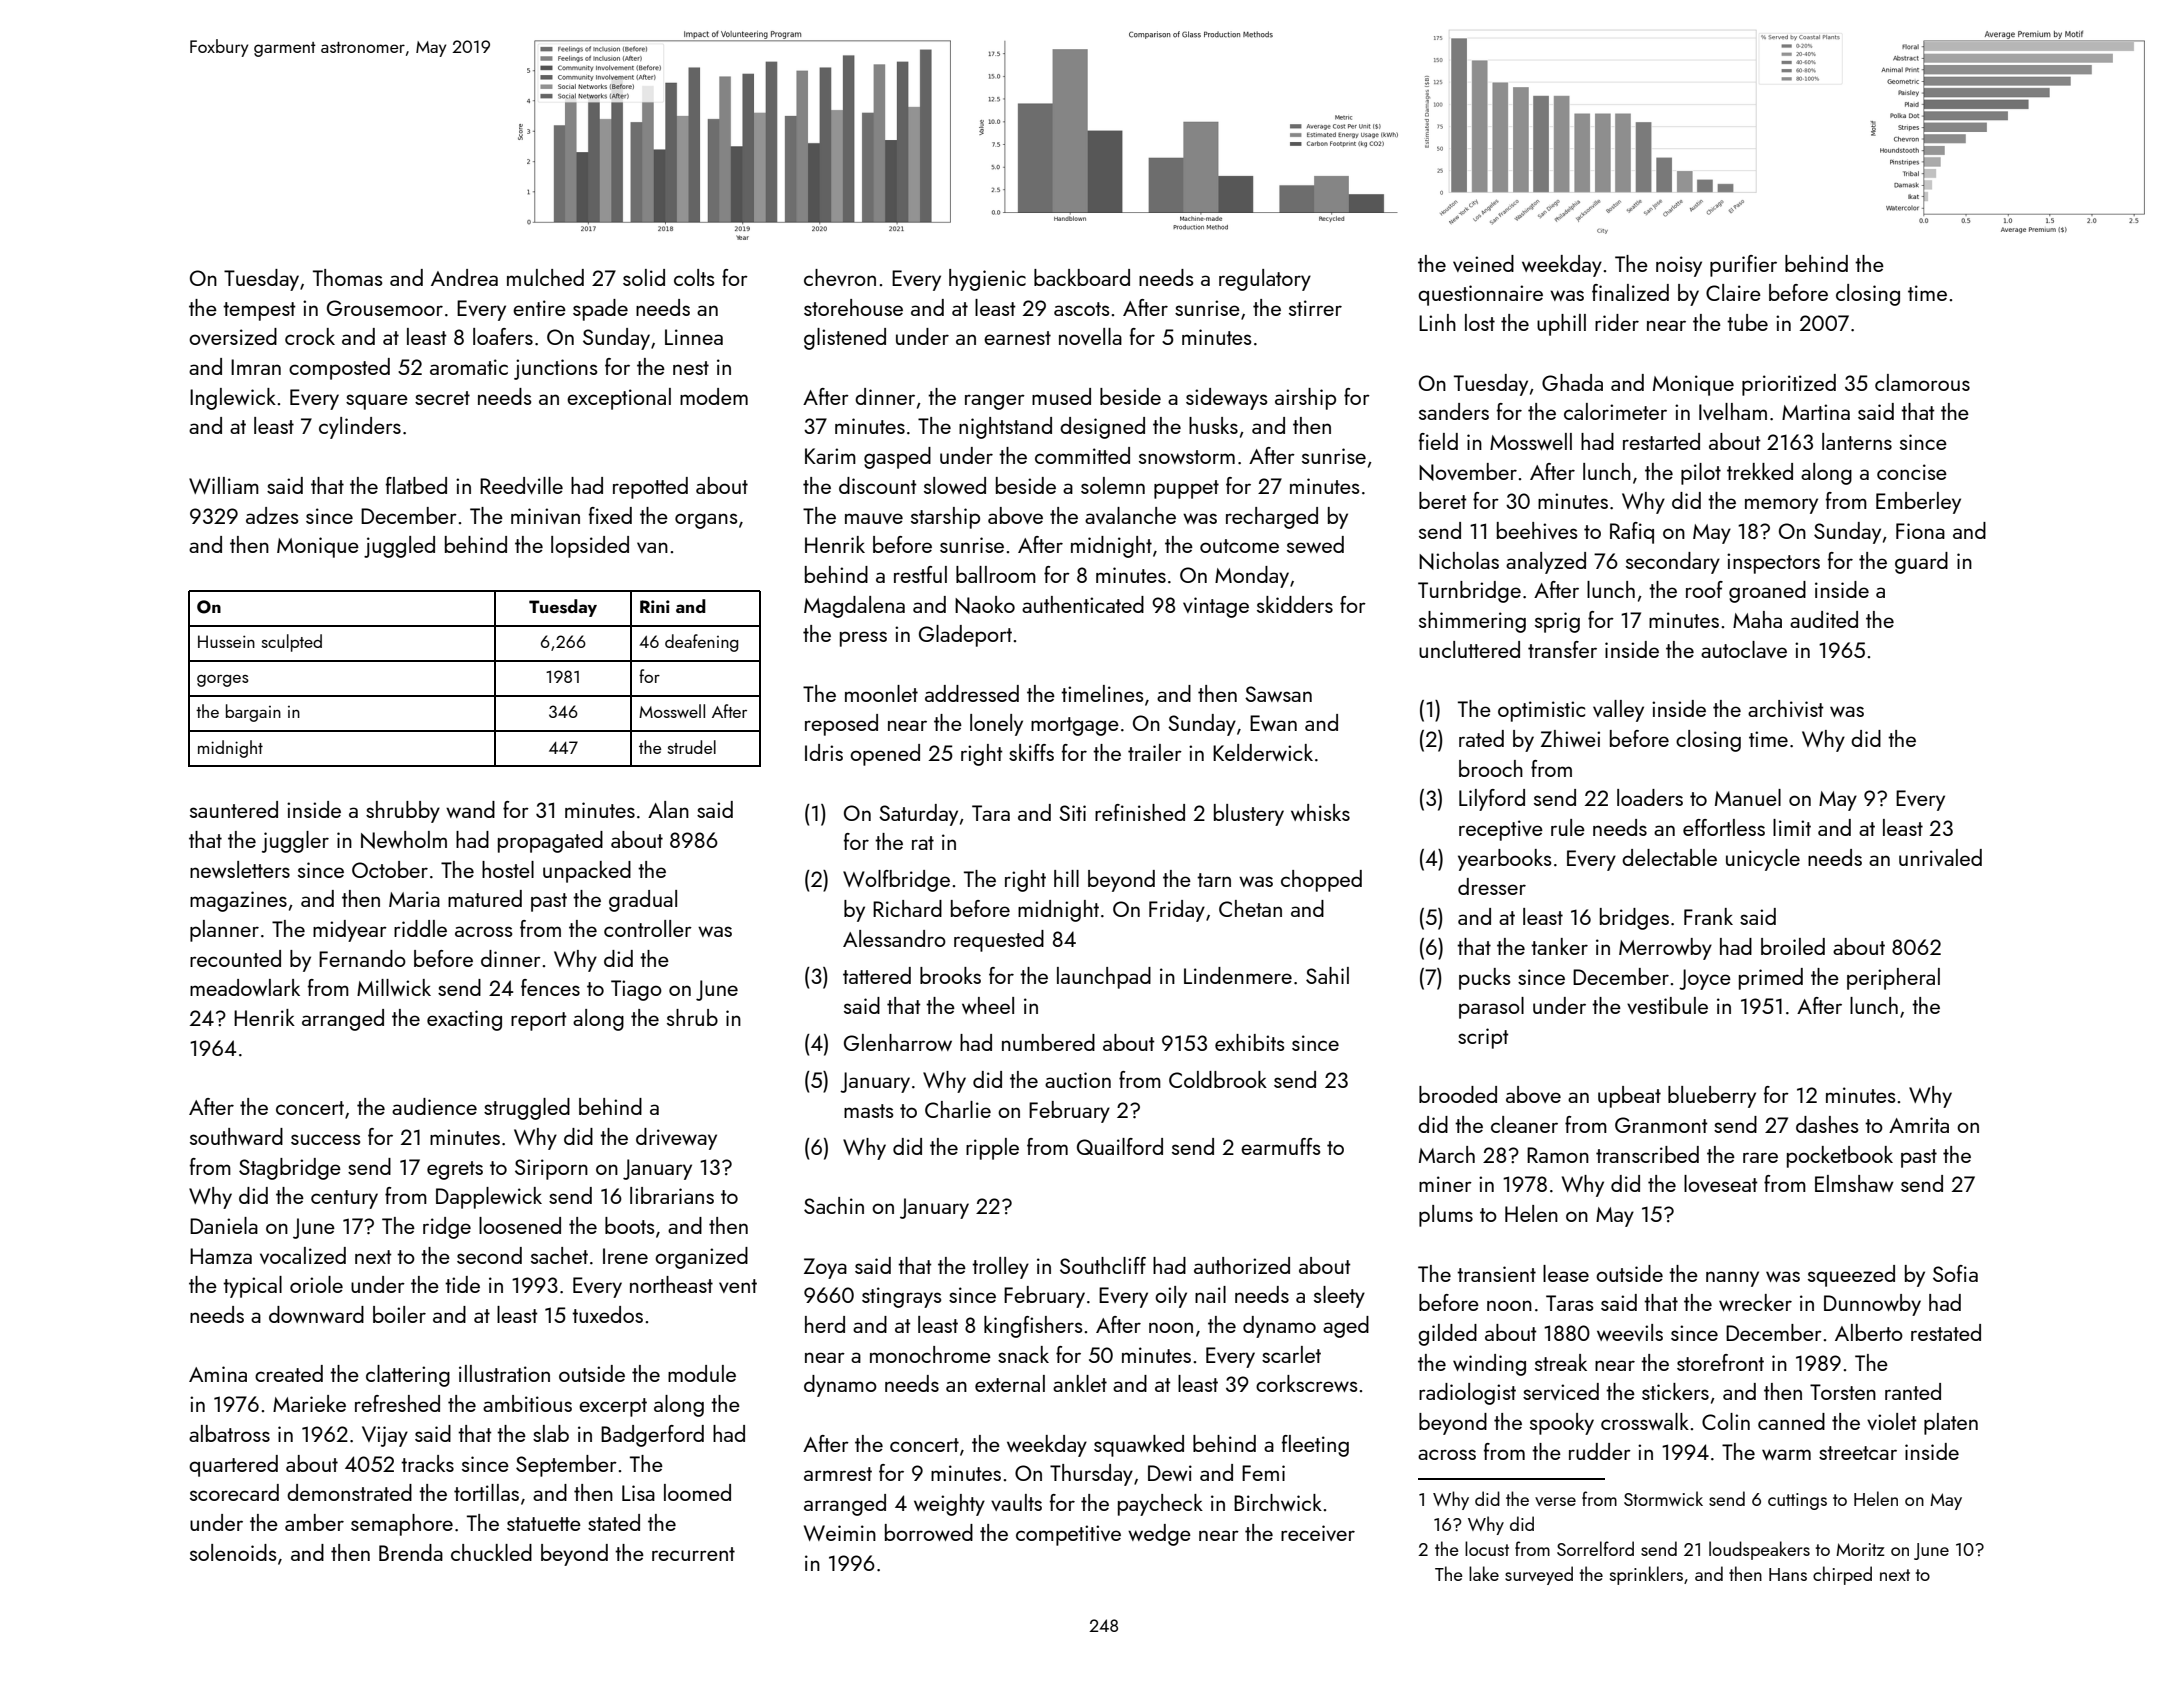  Describe the element at coordinates (600, 310) in the screenshot. I see `spade` at that location.
